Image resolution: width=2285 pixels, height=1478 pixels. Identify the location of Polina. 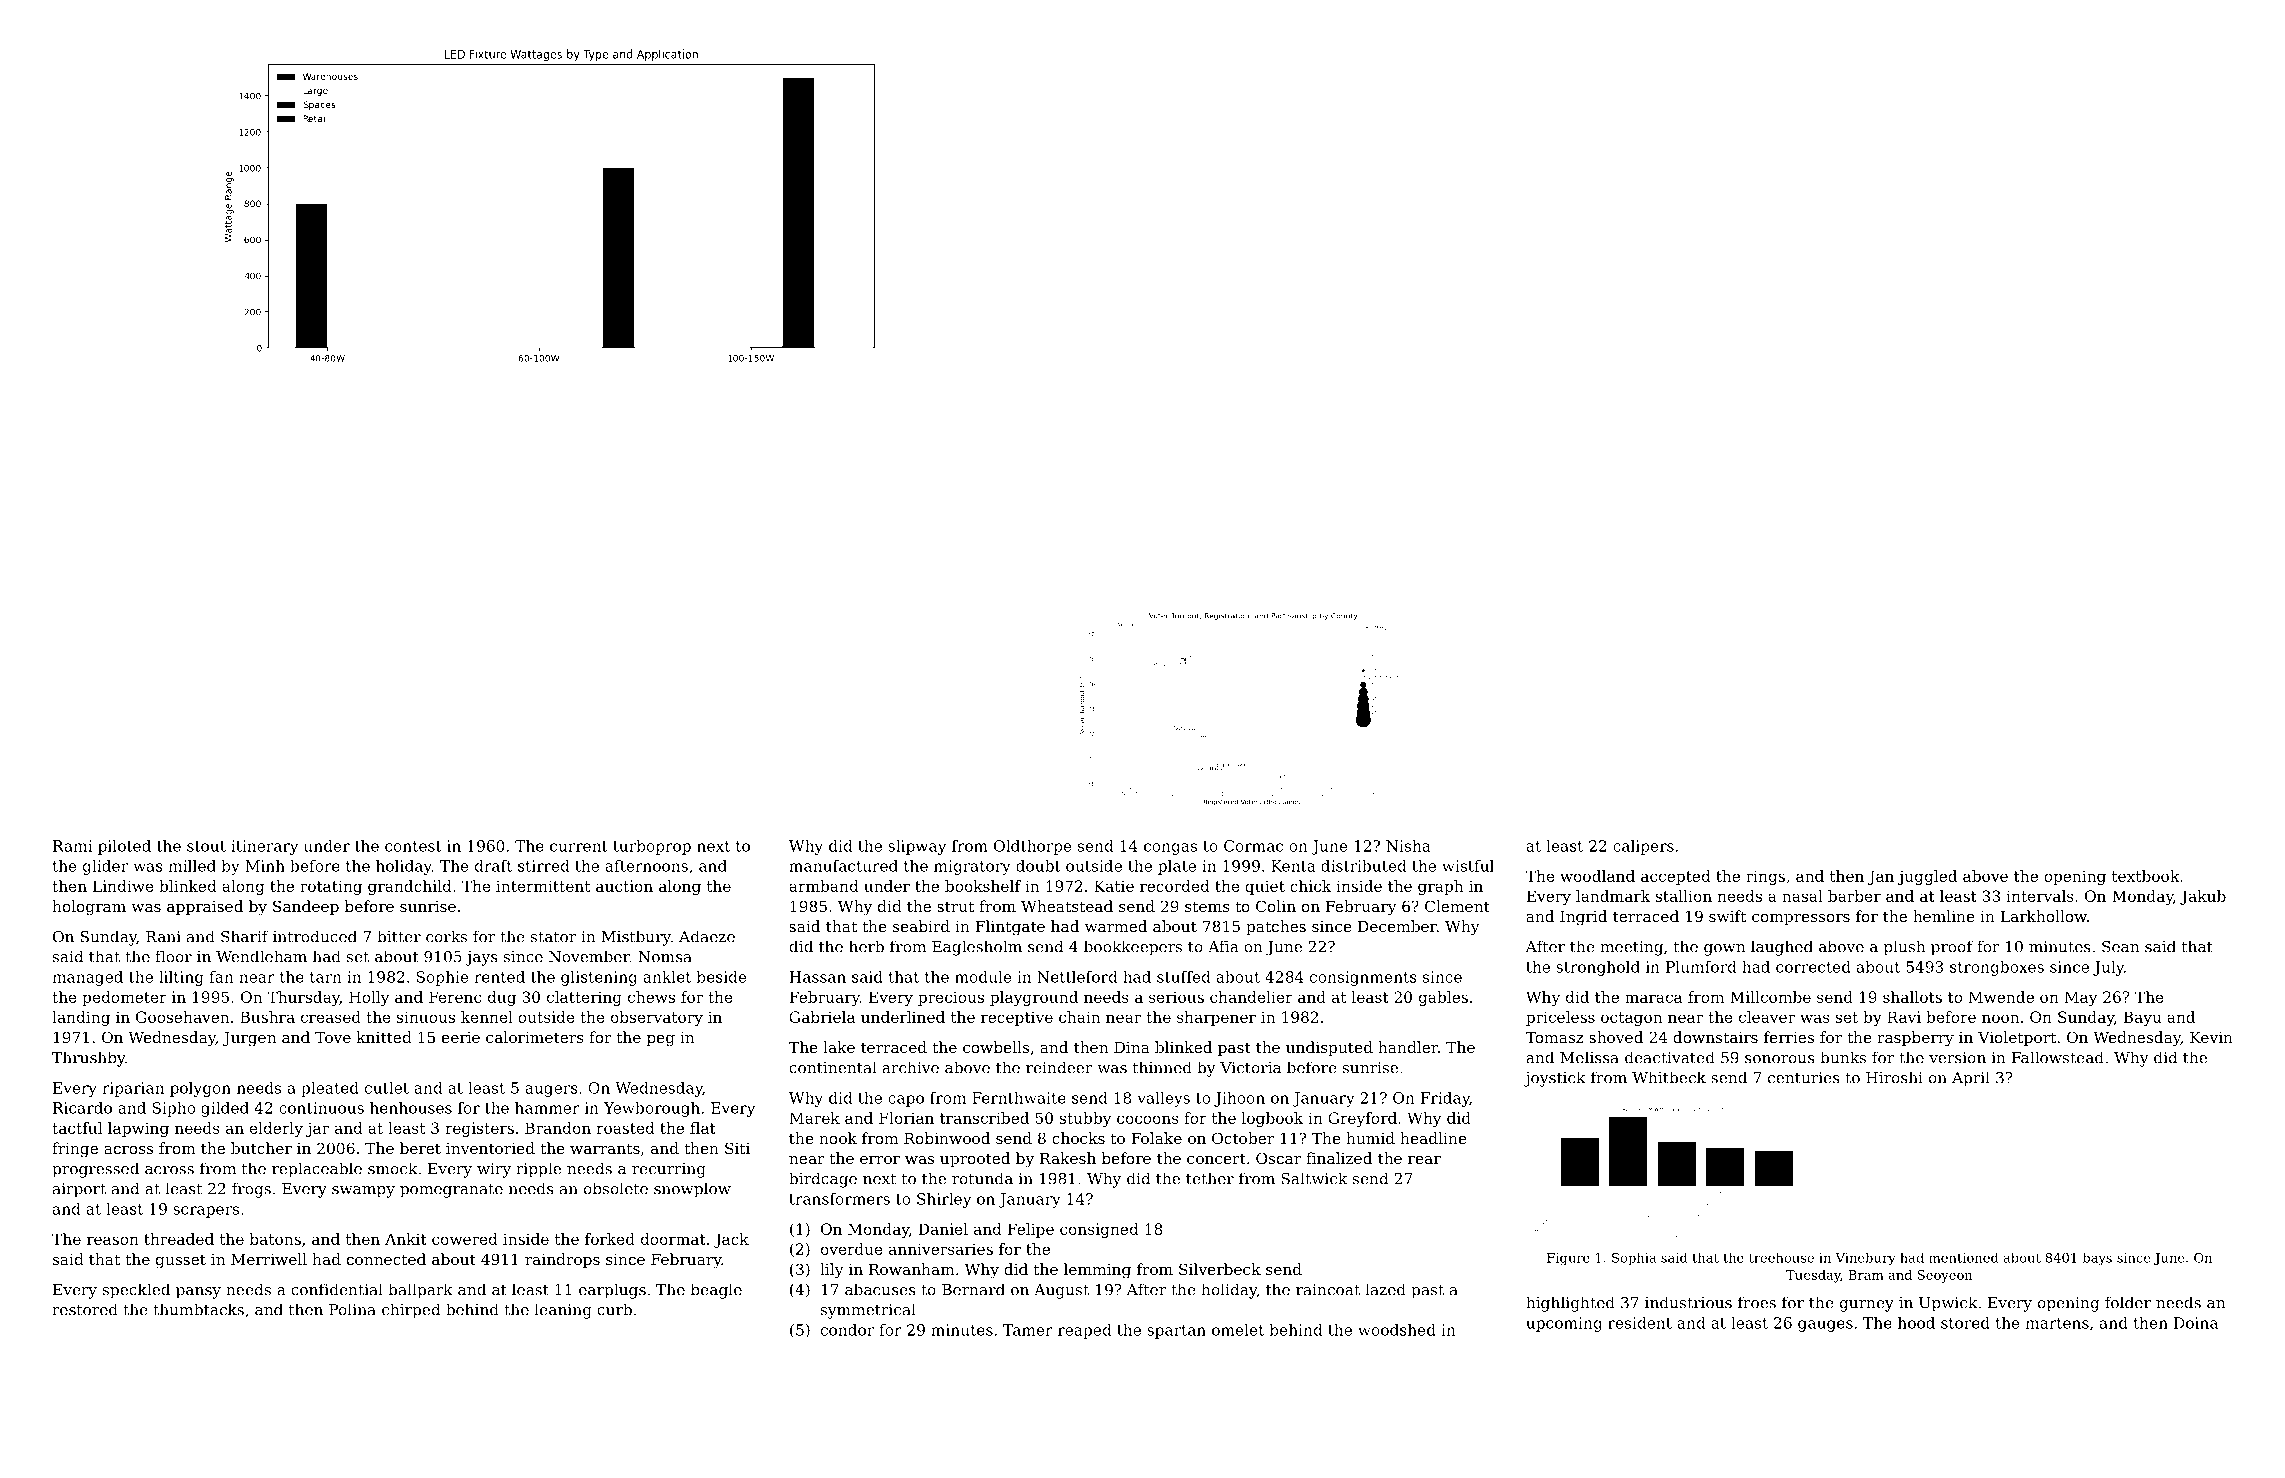
(352, 1309).
